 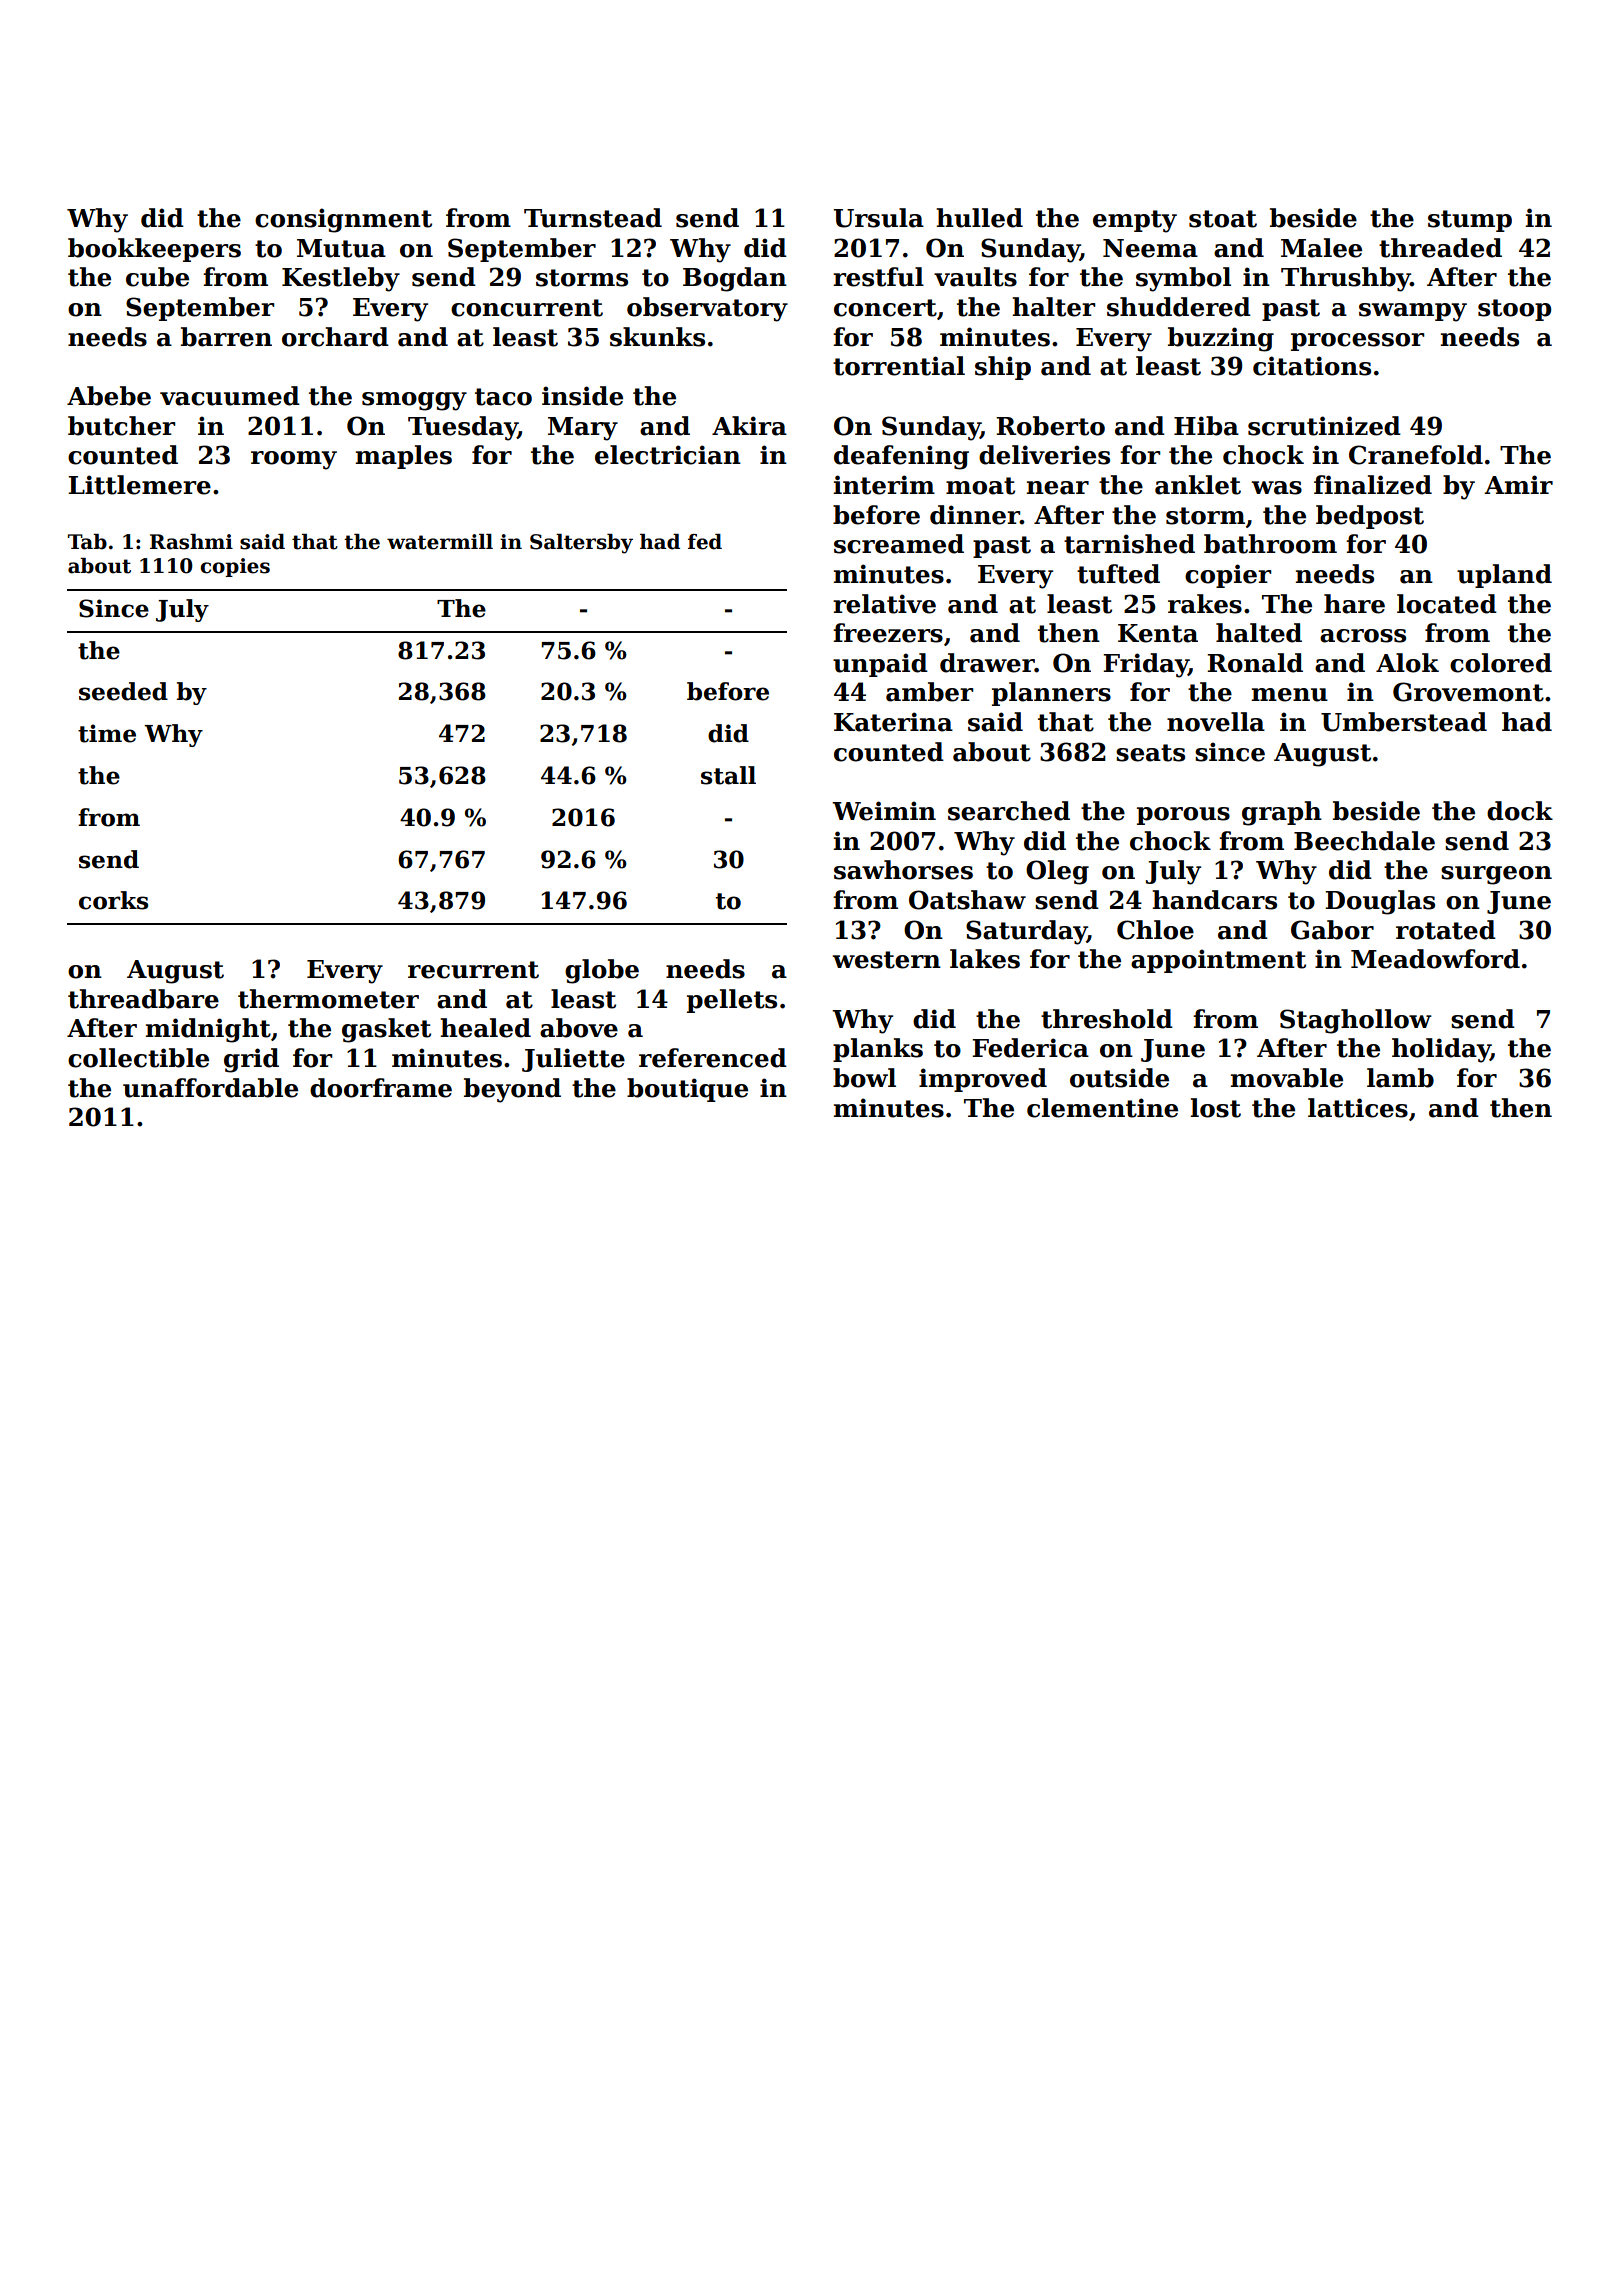 I want to click on holiday, so click(x=1441, y=1050).
